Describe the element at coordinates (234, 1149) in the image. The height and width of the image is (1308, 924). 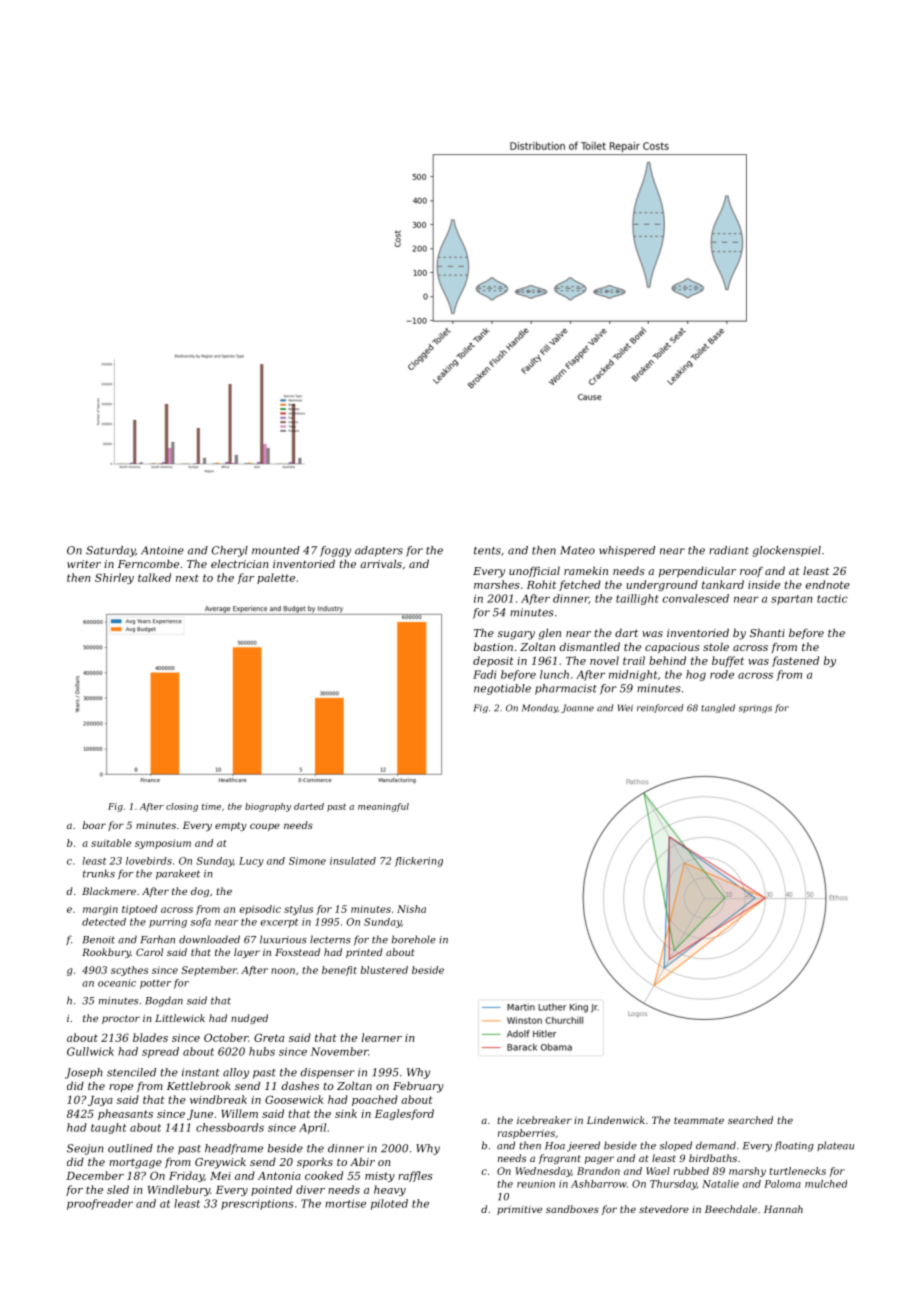
I see `headframe` at that location.
